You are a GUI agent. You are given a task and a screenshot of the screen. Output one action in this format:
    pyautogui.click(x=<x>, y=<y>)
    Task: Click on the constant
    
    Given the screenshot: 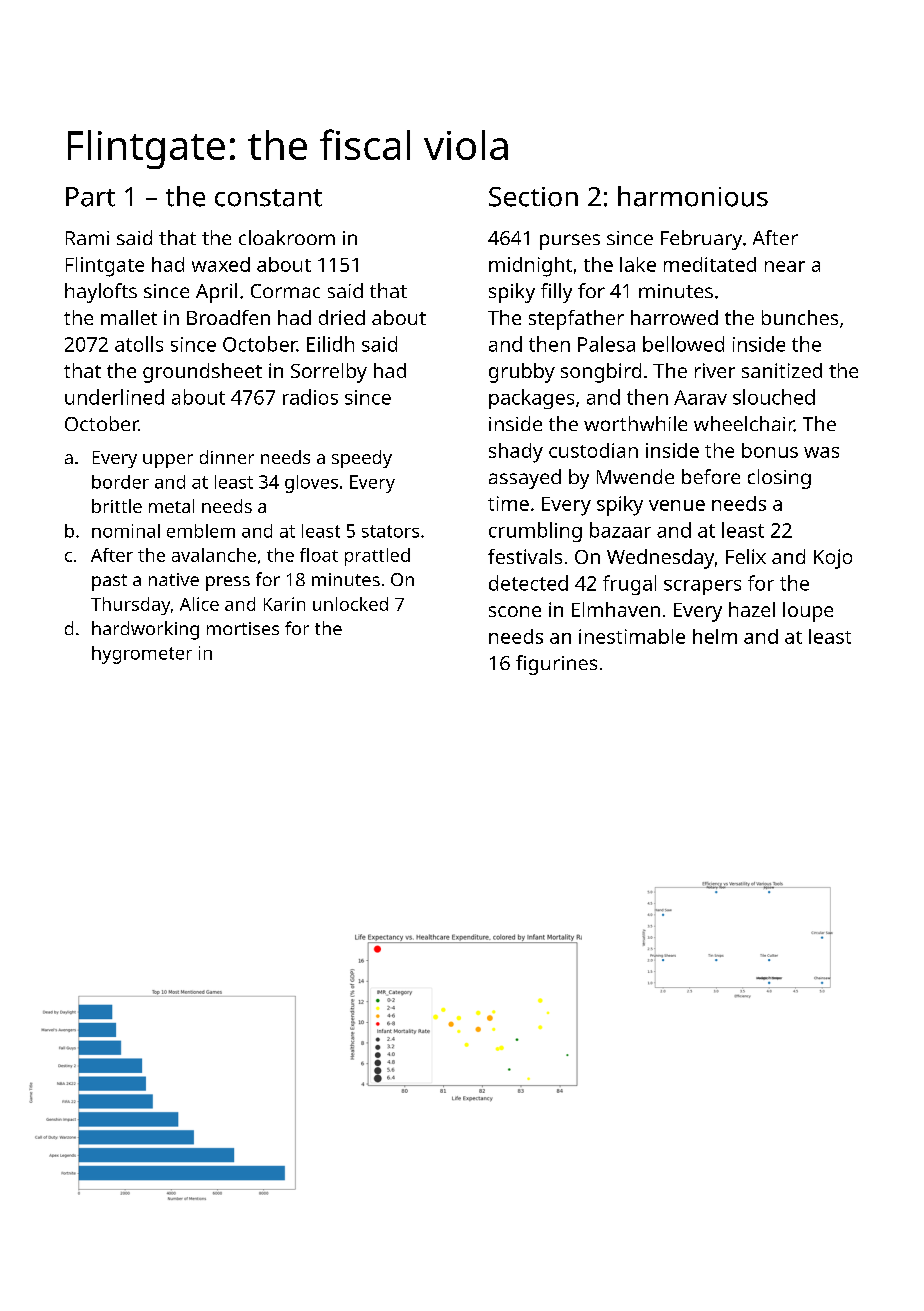 What is the action you would take?
    pyautogui.click(x=268, y=198)
